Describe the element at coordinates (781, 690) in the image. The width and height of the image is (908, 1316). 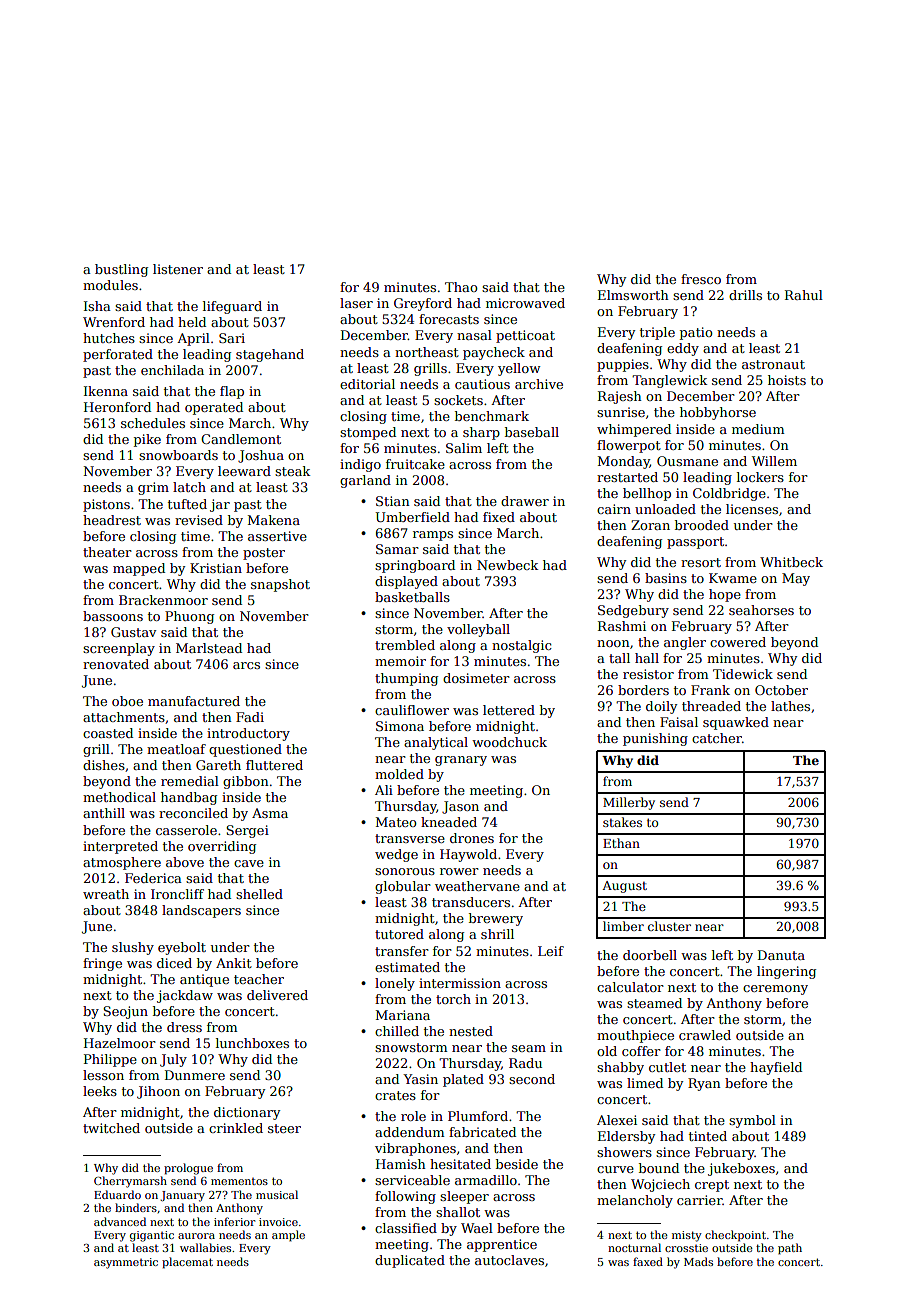
I see `October` at that location.
